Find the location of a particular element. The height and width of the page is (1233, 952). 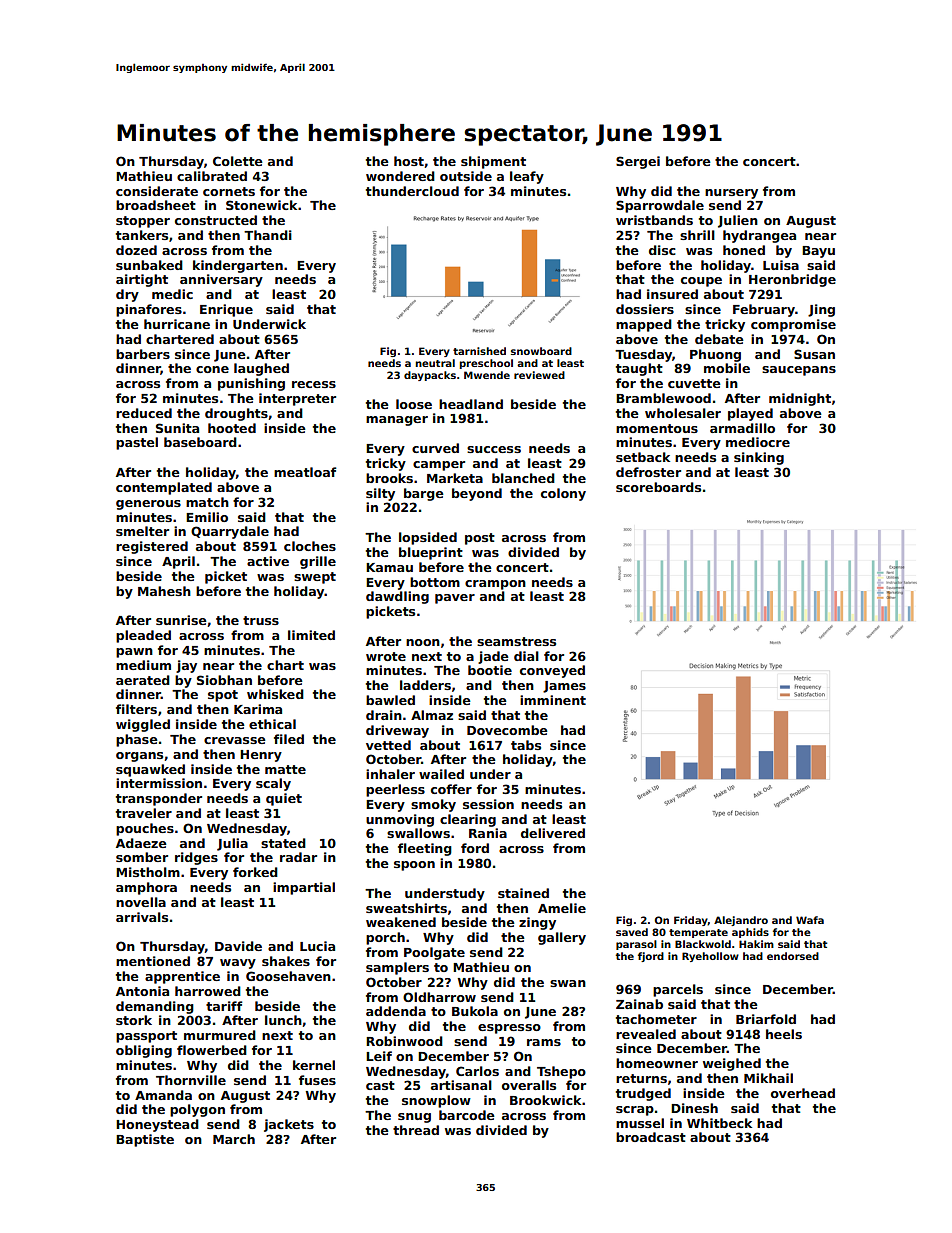

stork is located at coordinates (134, 1020).
